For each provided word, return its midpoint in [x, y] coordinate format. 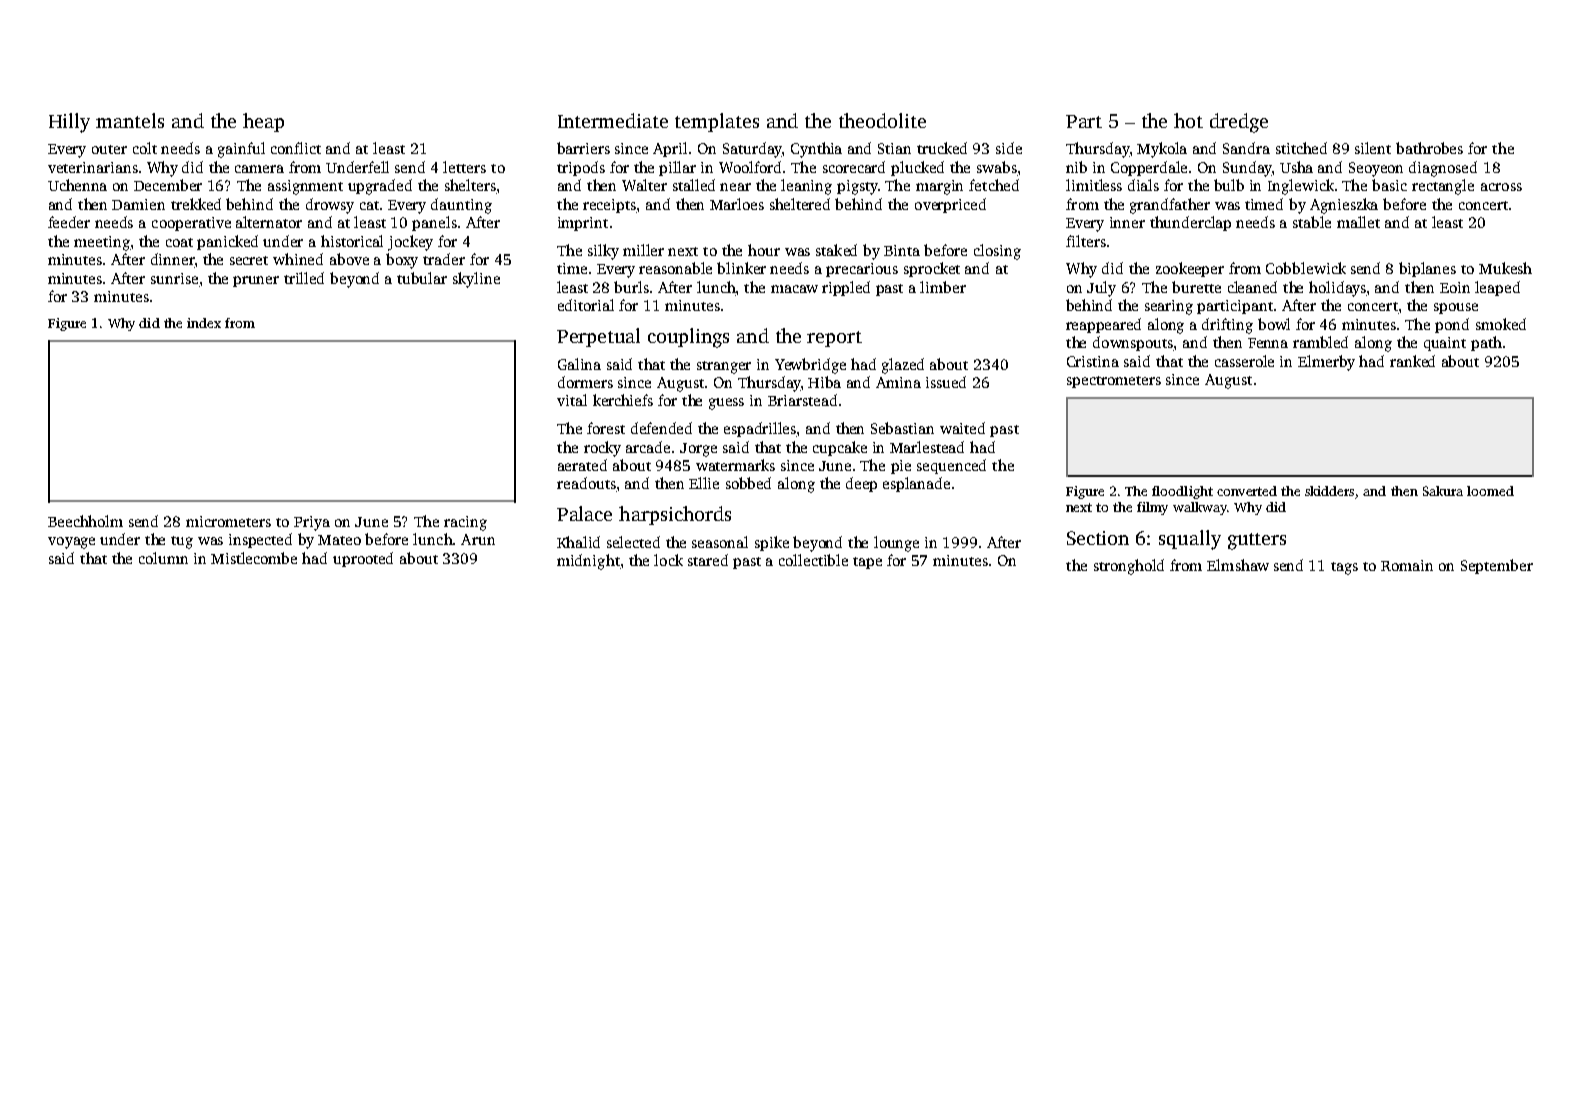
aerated [582, 465]
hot [1188, 120]
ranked [1412, 361]
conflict [296, 148]
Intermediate [613, 120]
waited [962, 428]
